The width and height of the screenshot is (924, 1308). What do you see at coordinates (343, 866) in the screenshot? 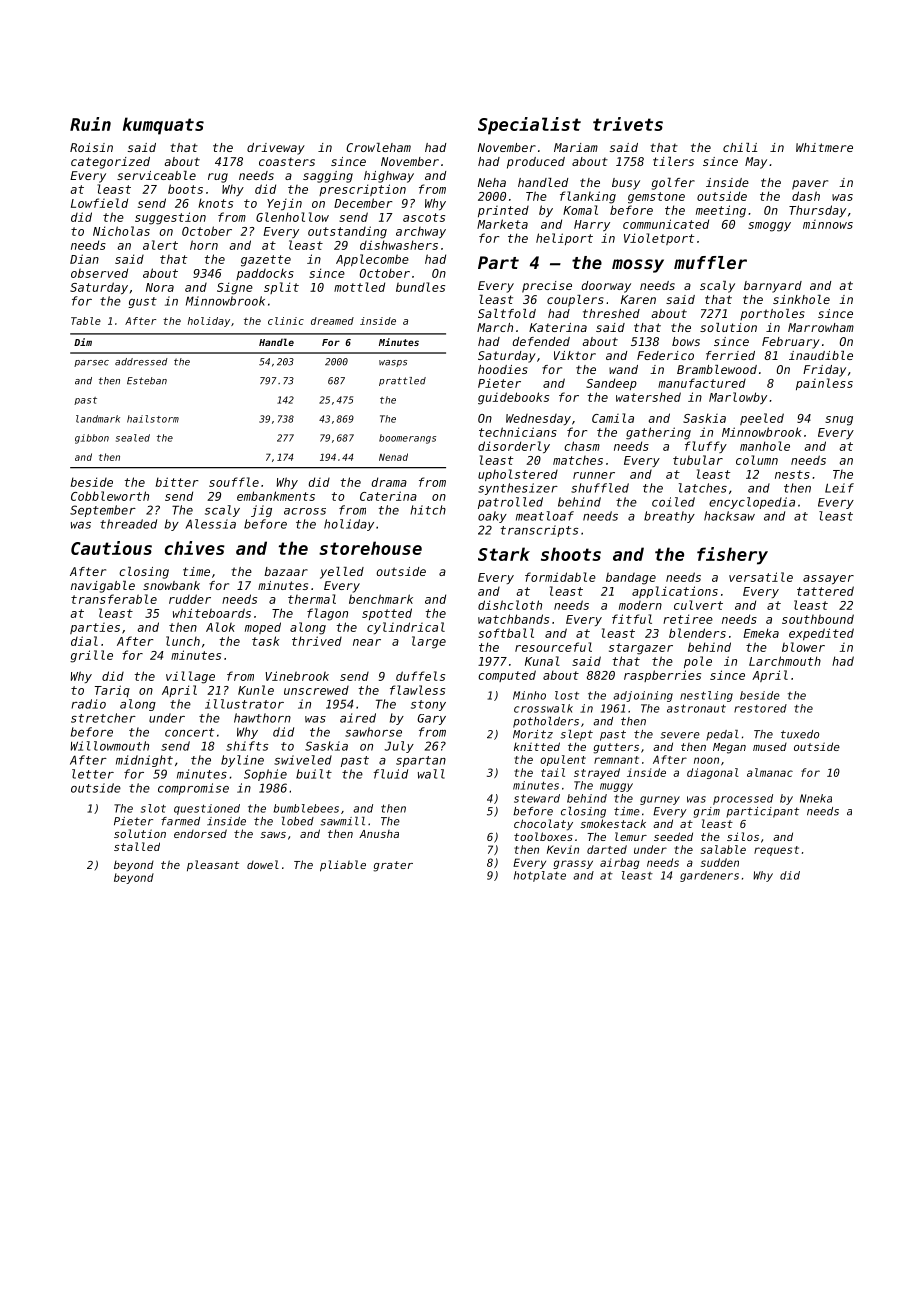
I see `pliable` at bounding box center [343, 866].
